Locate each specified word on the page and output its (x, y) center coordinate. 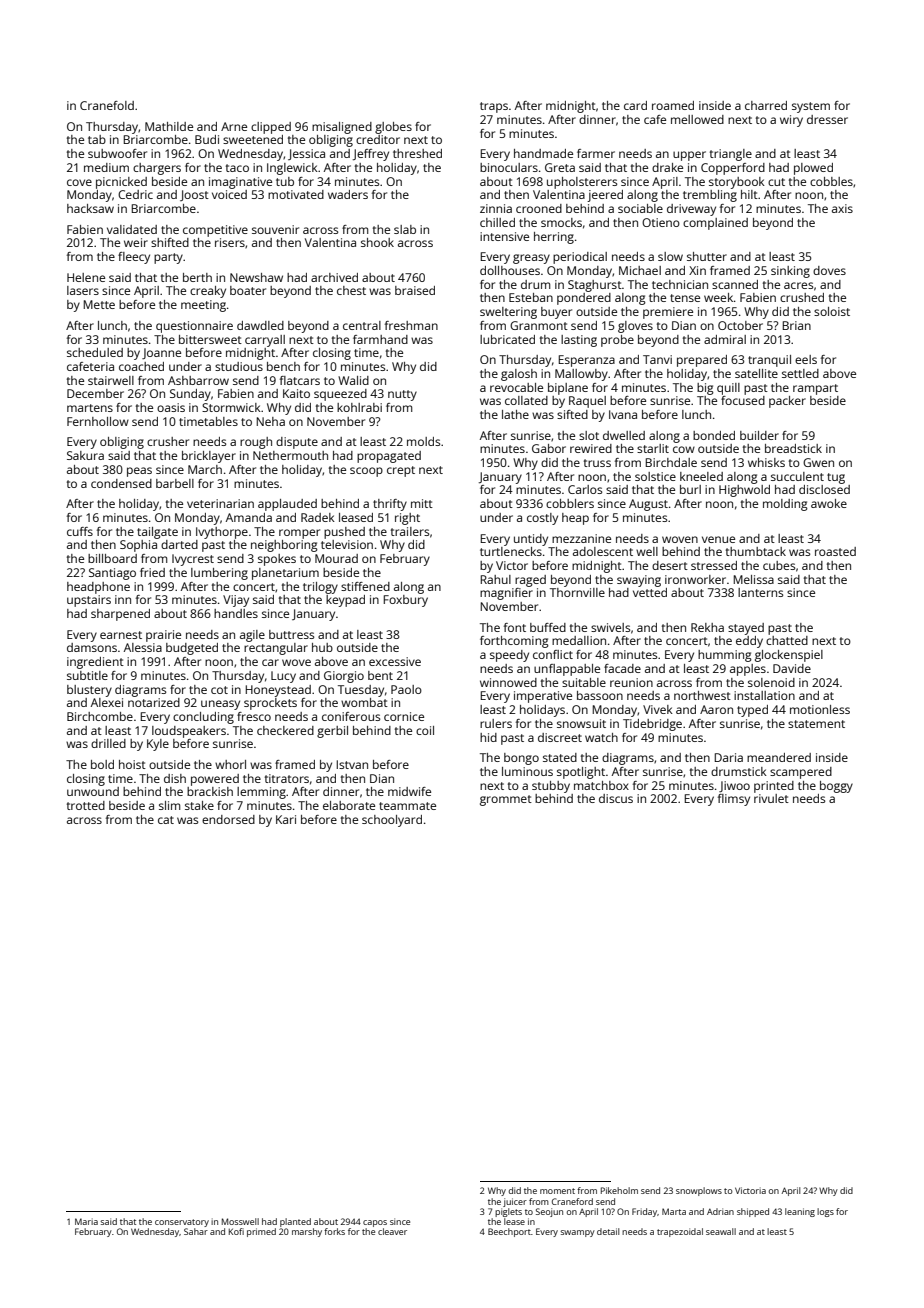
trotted (86, 805)
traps (494, 107)
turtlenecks (511, 551)
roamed (673, 105)
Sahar (196, 1231)
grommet (506, 800)
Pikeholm (619, 1190)
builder (759, 435)
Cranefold (107, 105)
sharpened (120, 615)
